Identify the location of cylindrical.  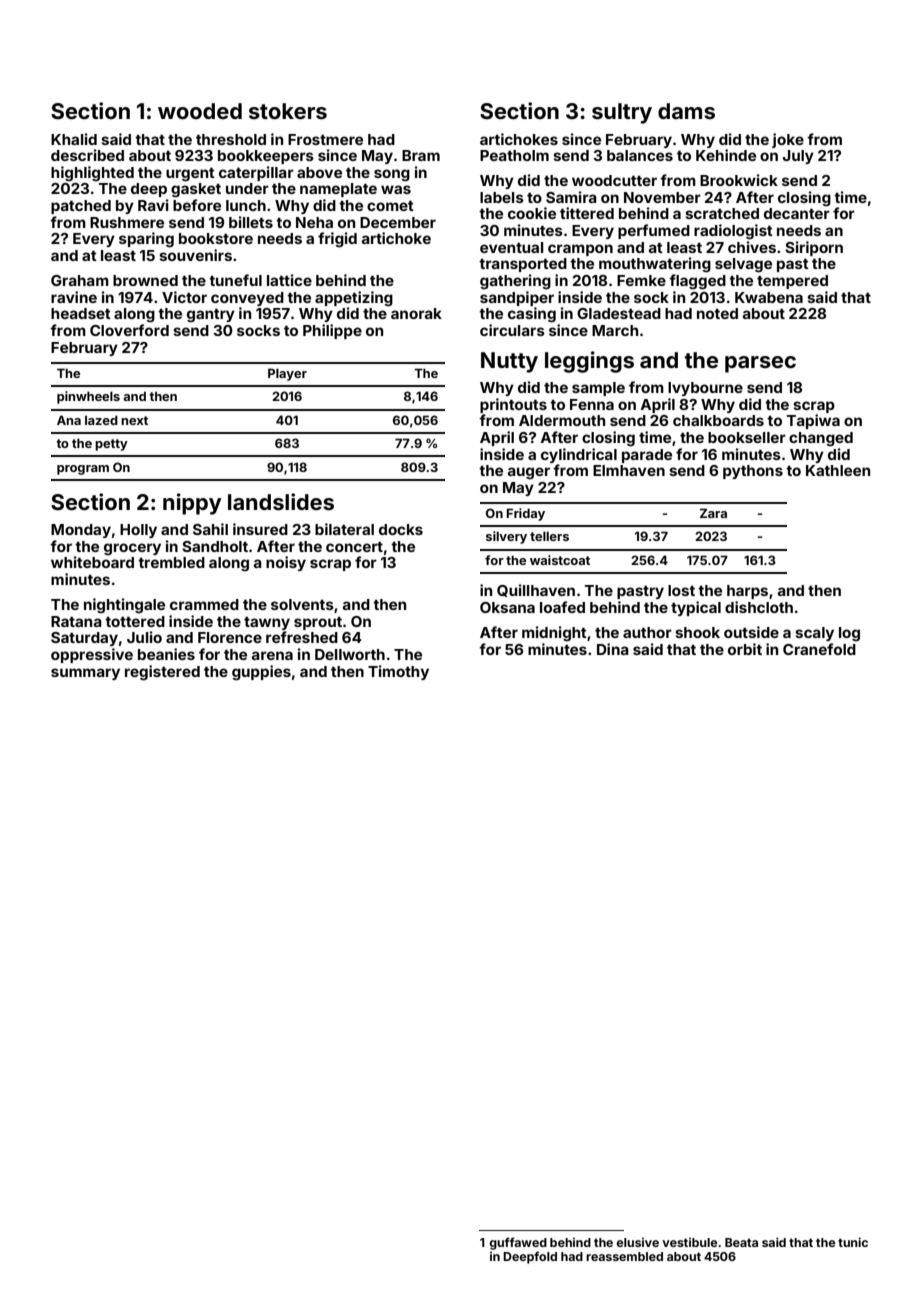
(579, 455).
